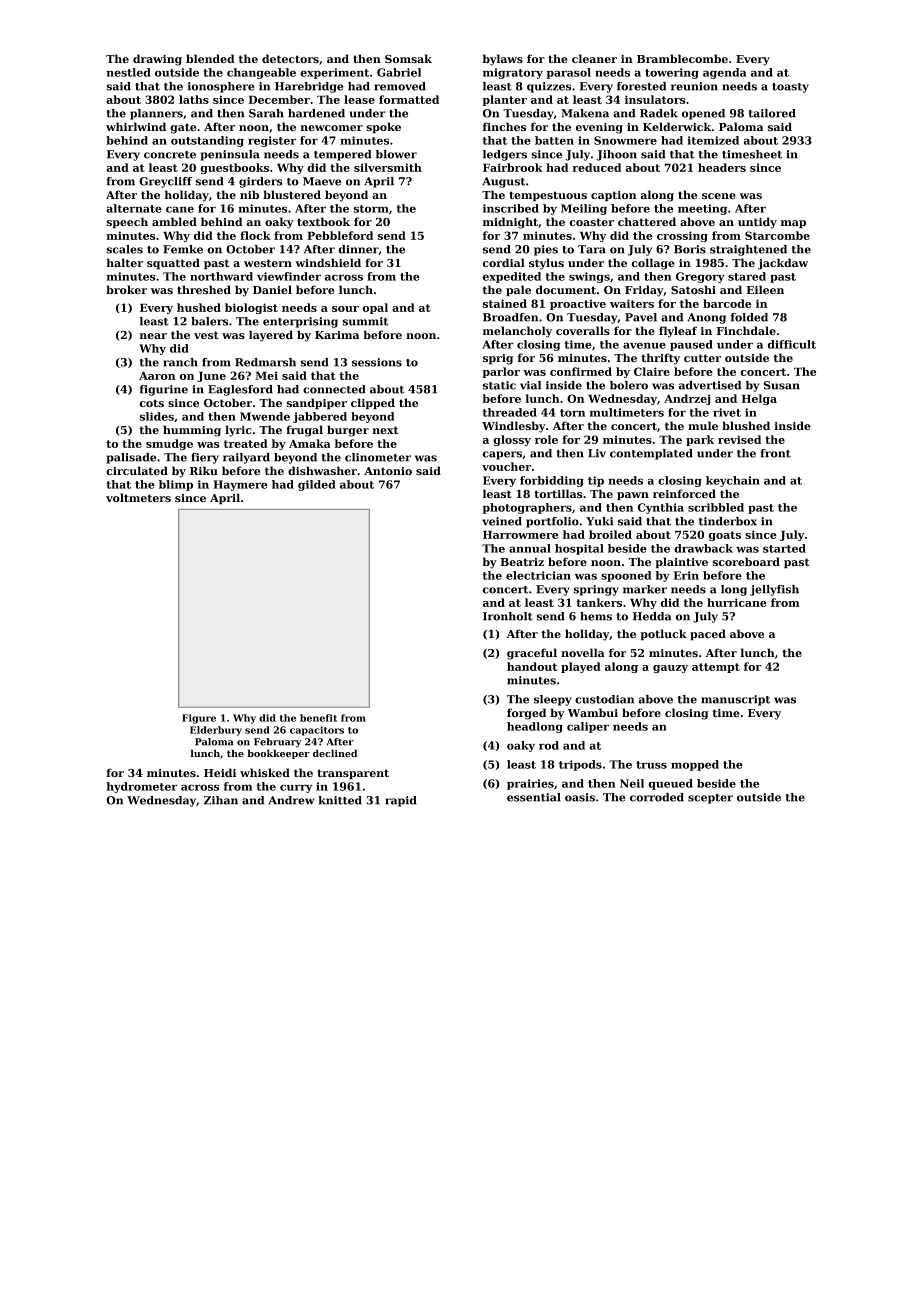  Describe the element at coordinates (546, 439) in the document. I see `role` at that location.
